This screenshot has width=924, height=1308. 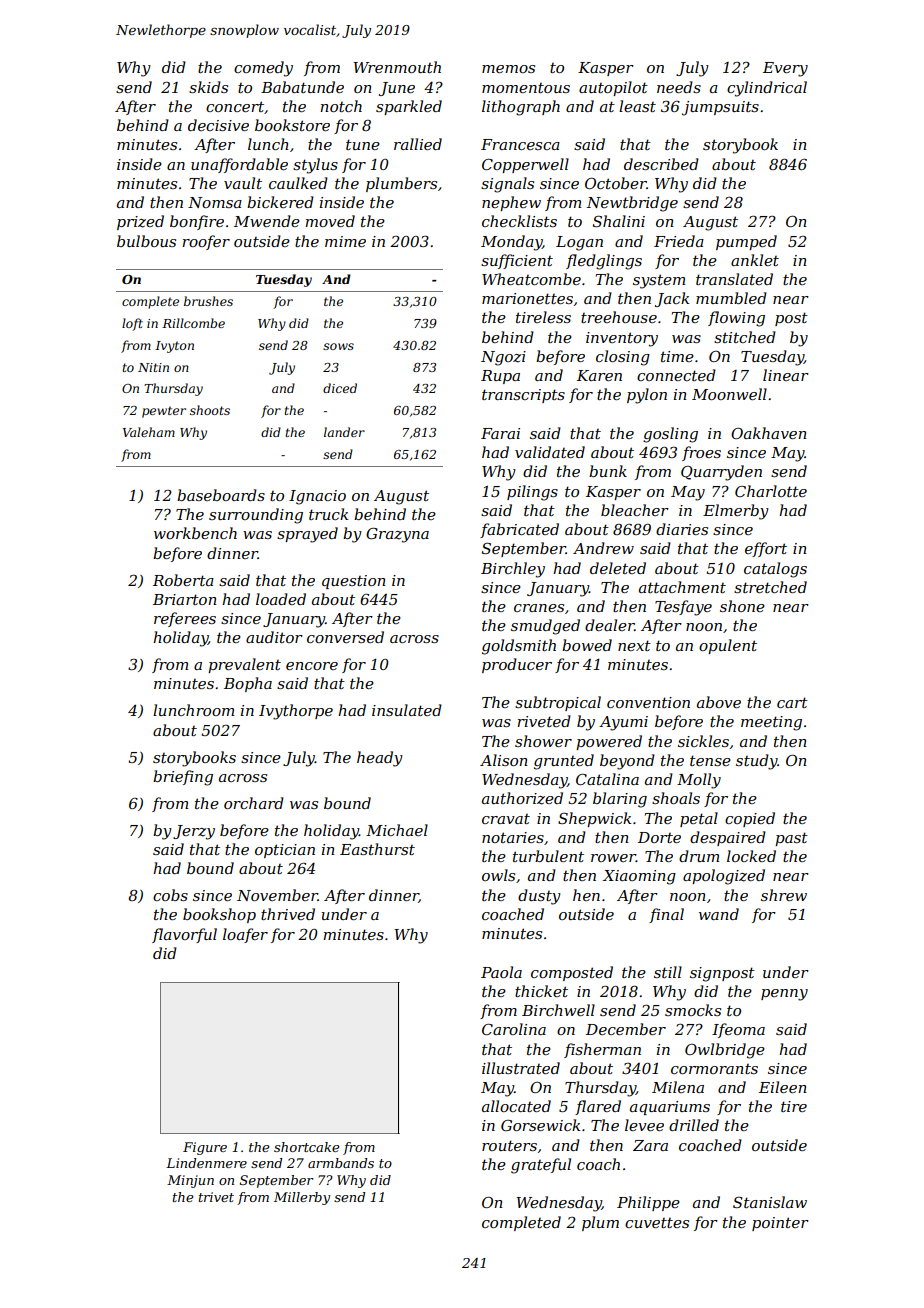 I want to click on cranes, so click(x=539, y=608).
